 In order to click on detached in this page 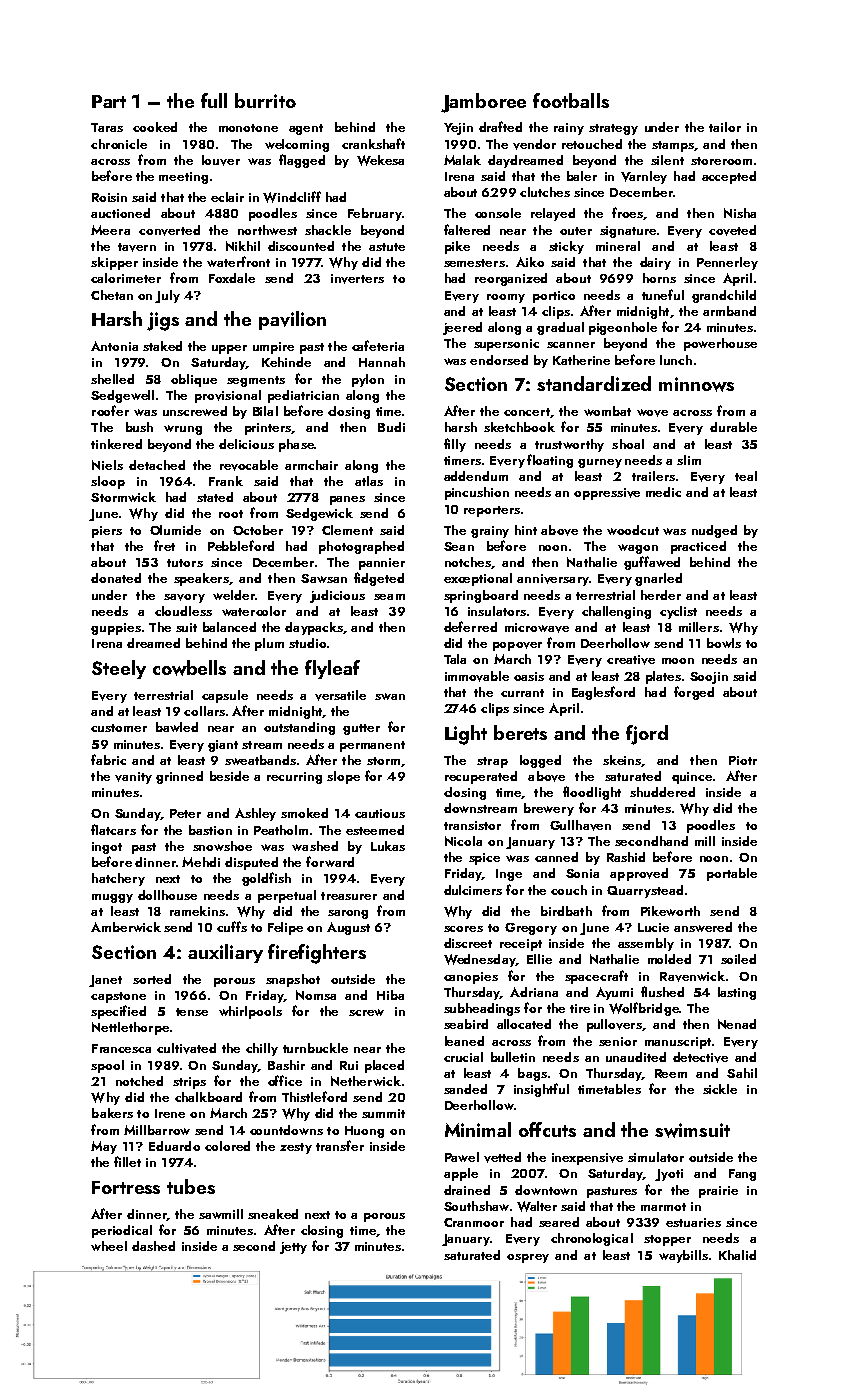, I will do `click(157, 465)`.
